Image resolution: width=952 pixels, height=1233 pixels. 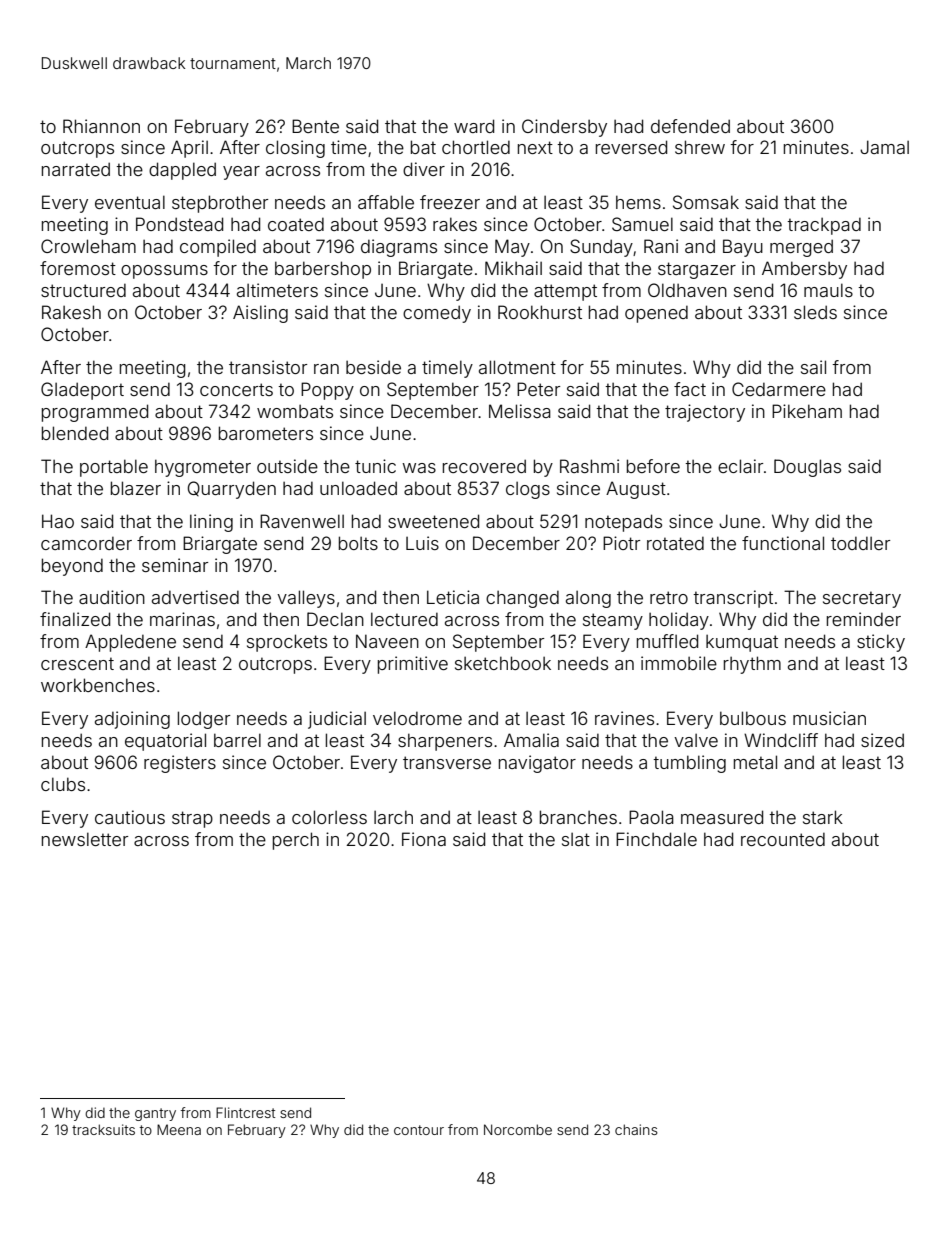 I want to click on measured, so click(x=722, y=817).
